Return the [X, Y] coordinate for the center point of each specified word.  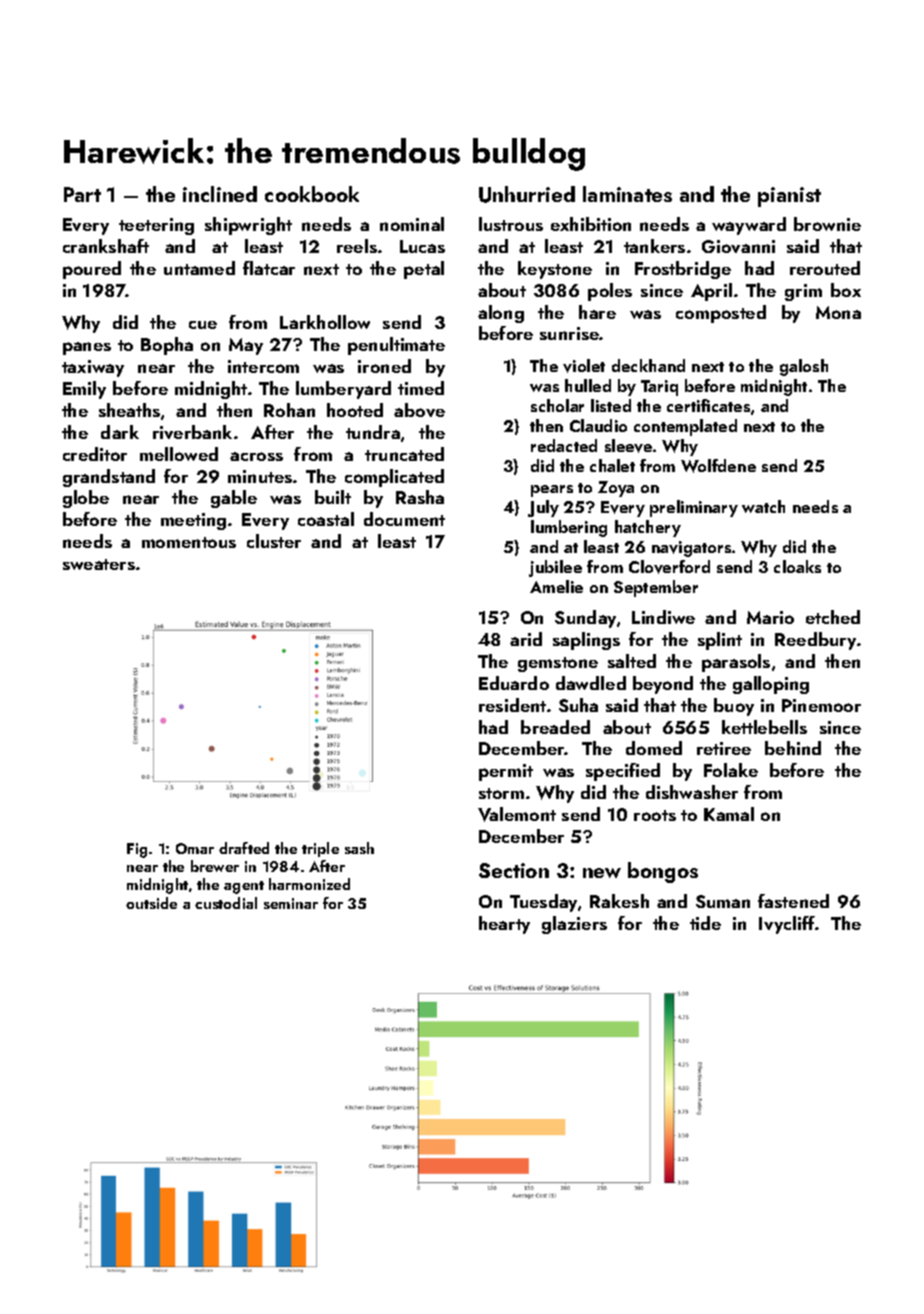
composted [721, 314]
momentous [189, 542]
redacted [564, 445]
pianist [789, 197]
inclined [220, 194]
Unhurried [527, 194]
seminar [291, 903]
